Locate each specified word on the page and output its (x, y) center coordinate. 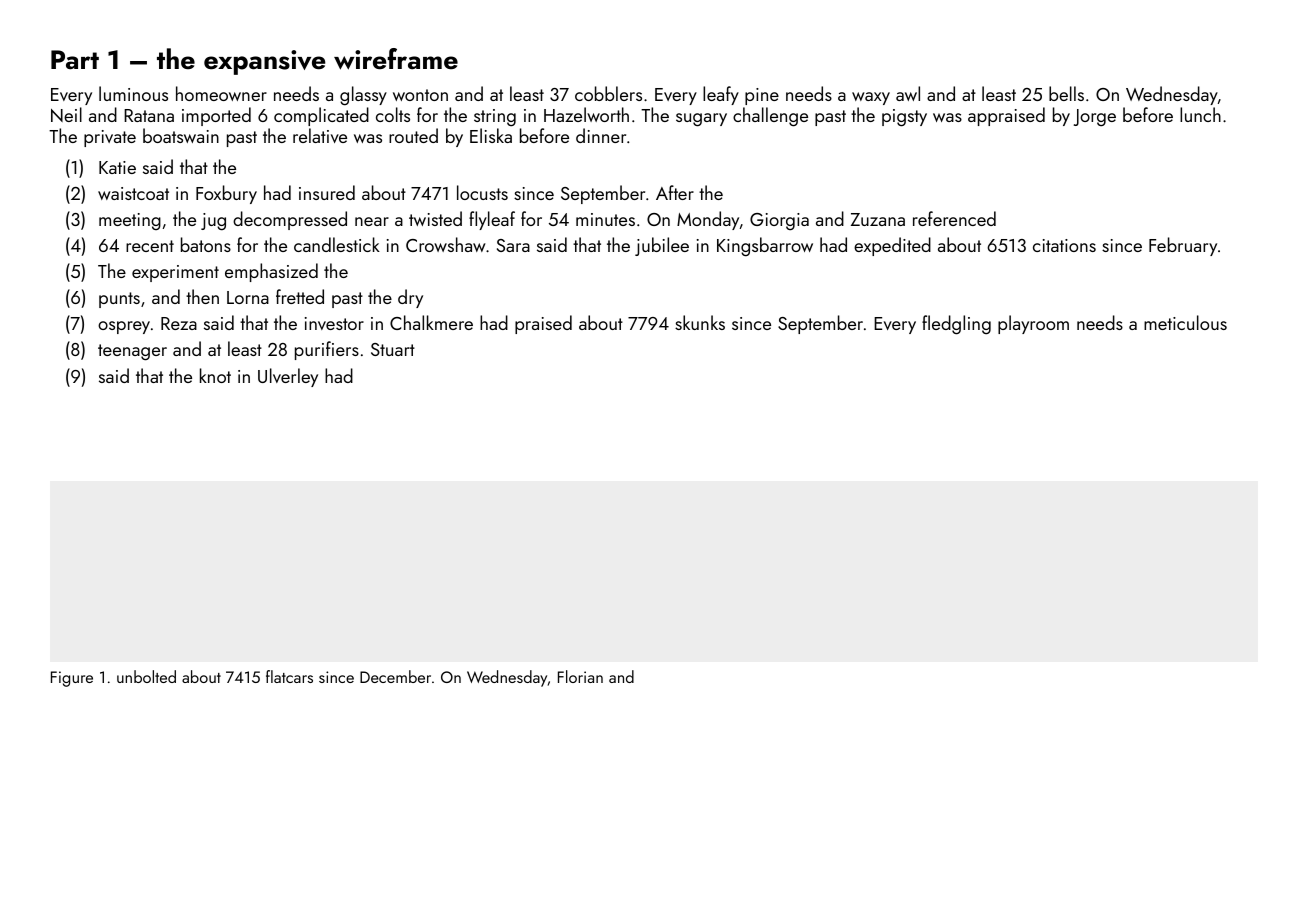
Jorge (1095, 117)
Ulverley (288, 377)
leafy (721, 95)
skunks (700, 322)
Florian (580, 676)
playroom (1033, 324)
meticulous (1185, 322)
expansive (265, 62)
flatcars (289, 676)
